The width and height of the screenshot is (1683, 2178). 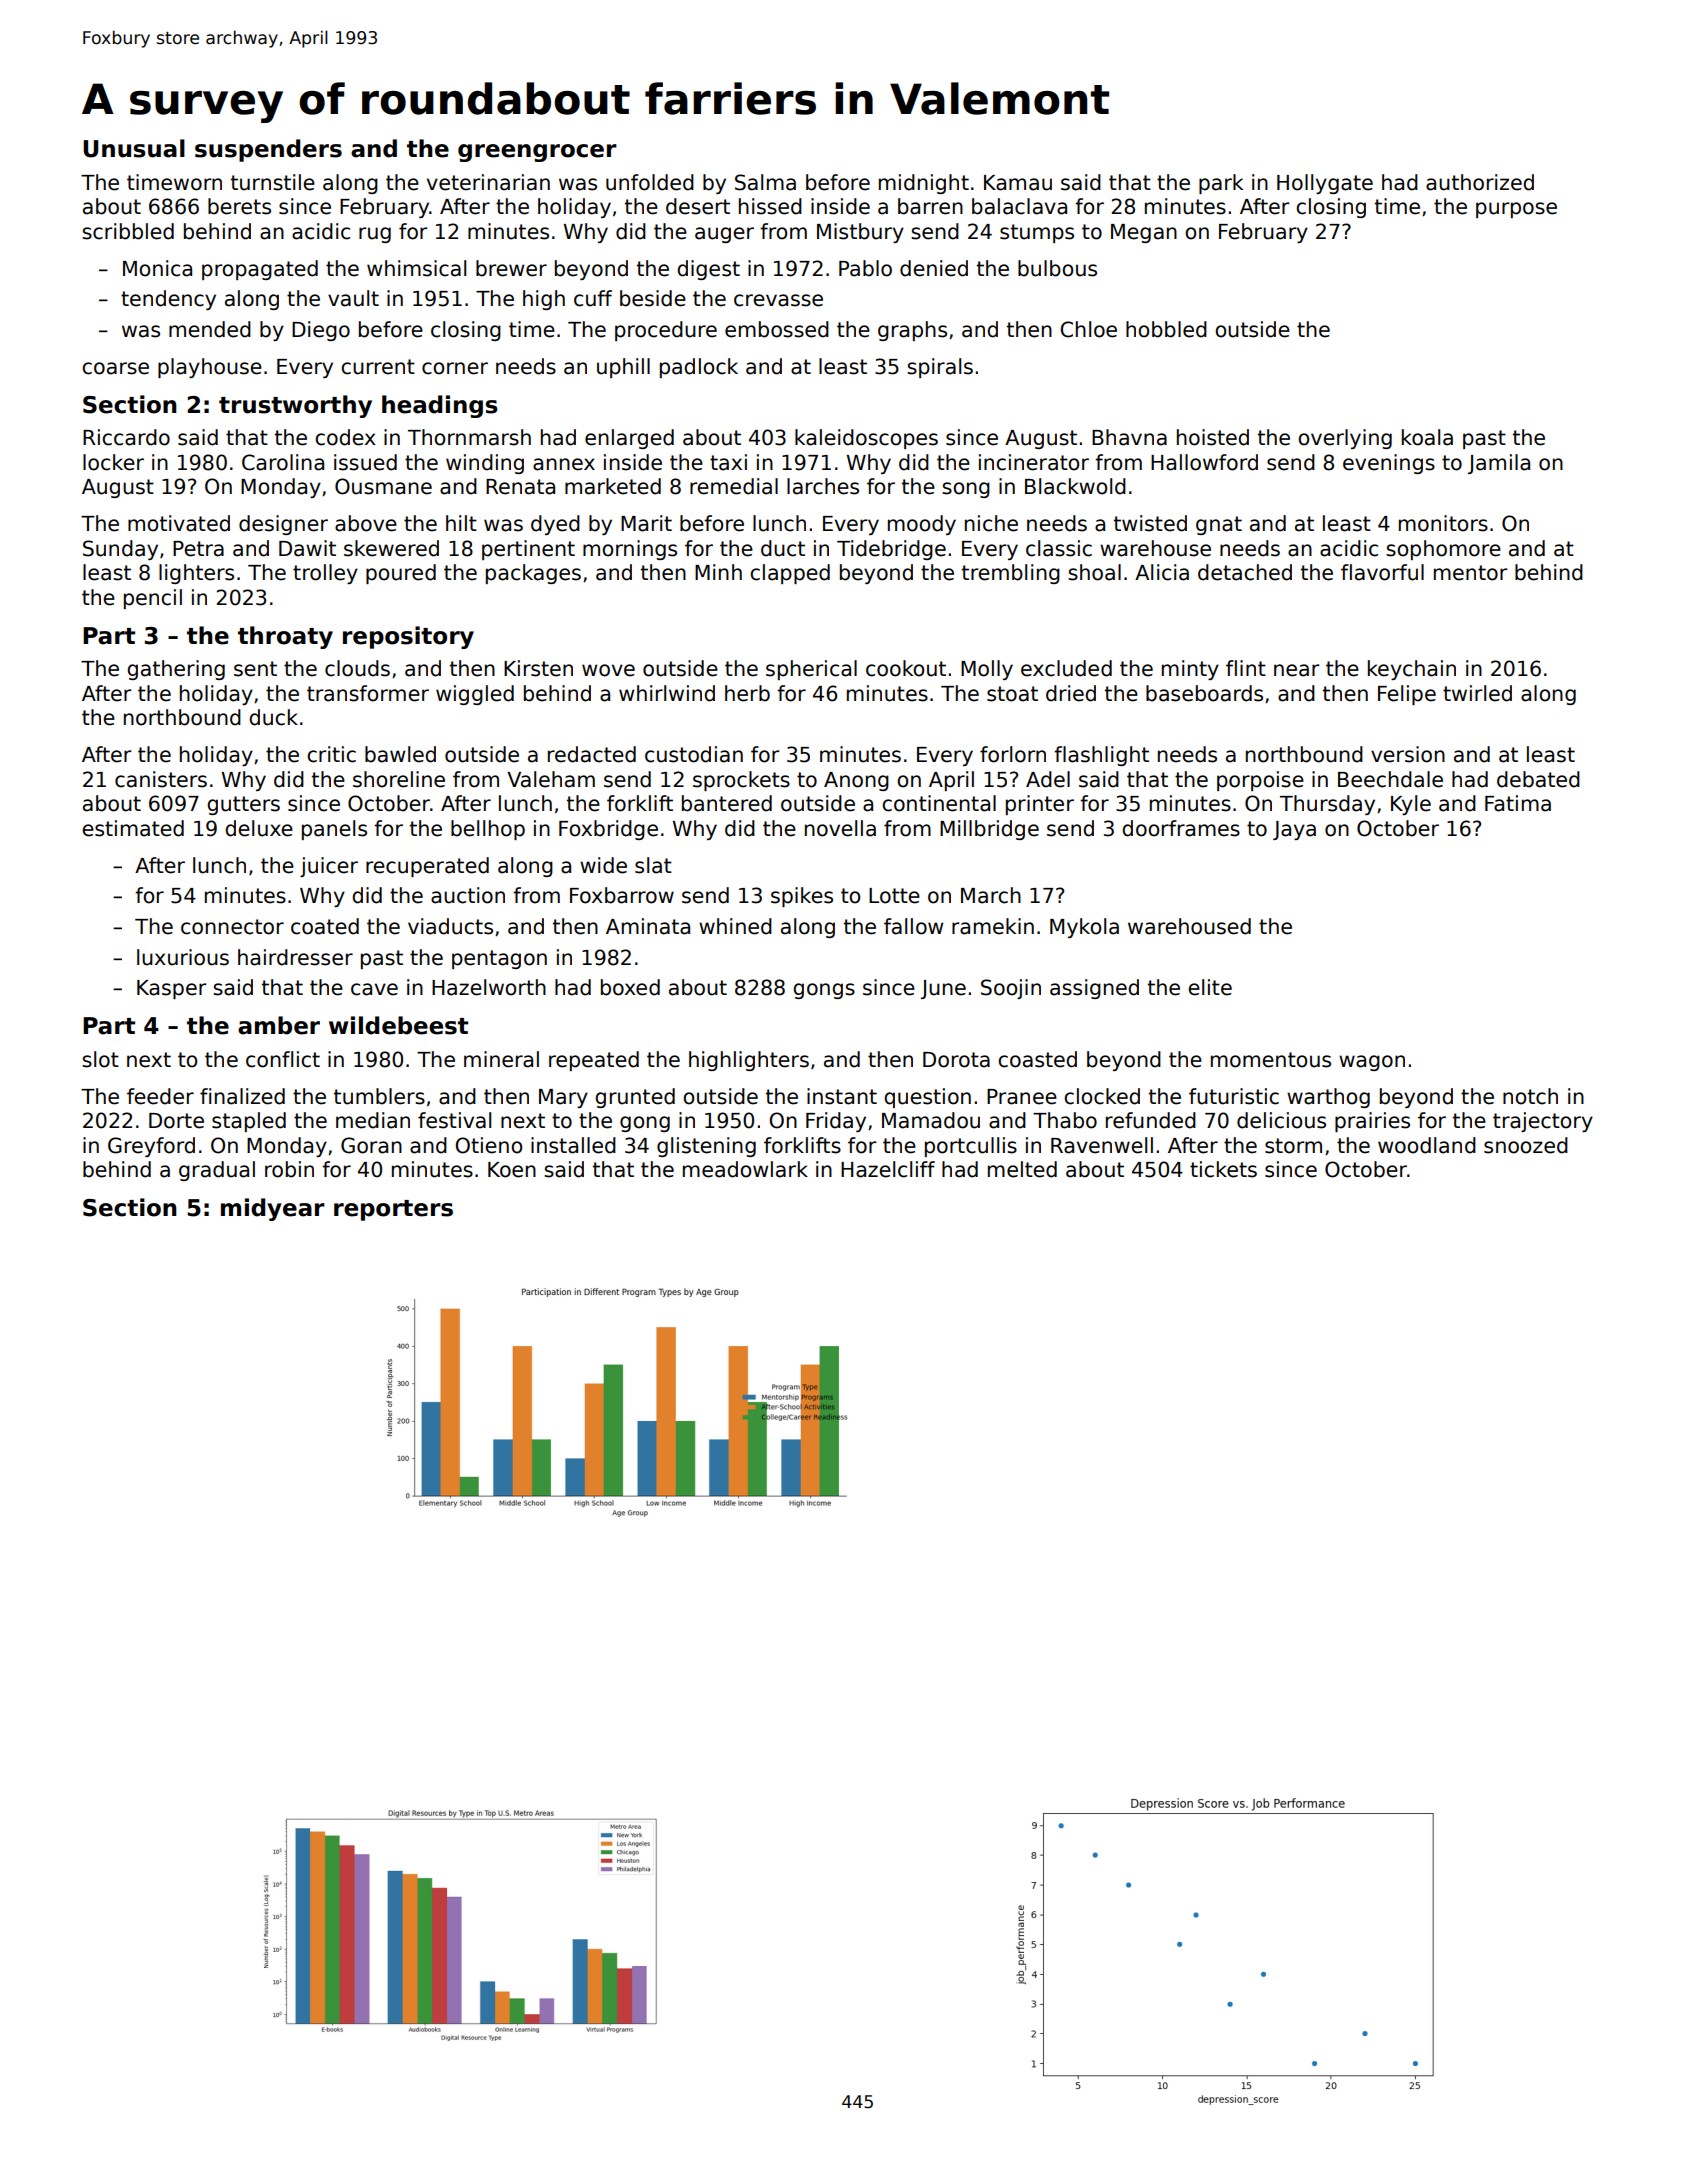 What do you see at coordinates (1325, 184) in the screenshot?
I see `Hollygate` at bounding box center [1325, 184].
